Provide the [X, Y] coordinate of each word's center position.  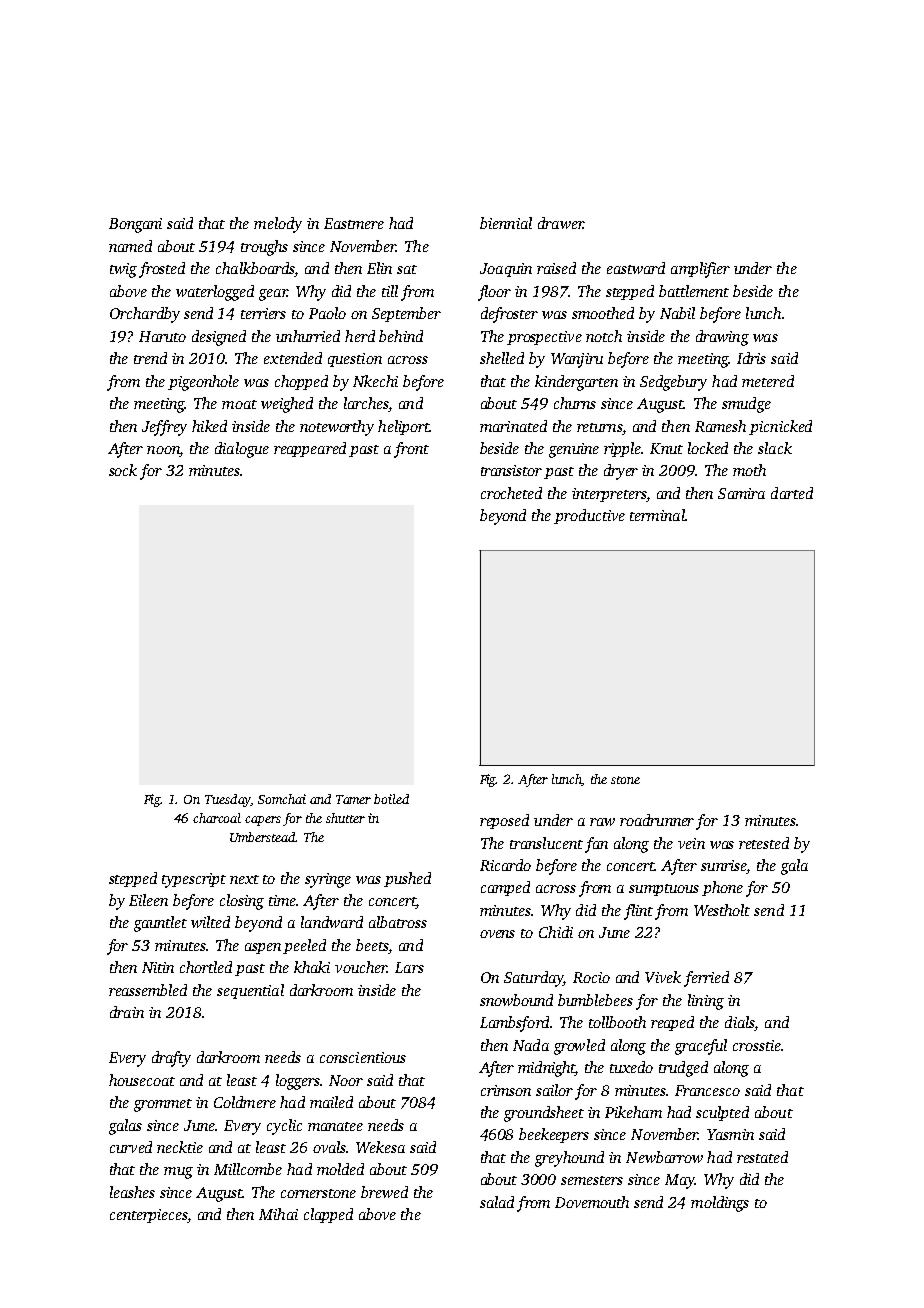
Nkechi [375, 381]
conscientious [363, 1057]
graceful [701, 1047]
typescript [194, 880]
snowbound [516, 1000]
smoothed [603, 313]
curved [131, 1147]
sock [123, 470]
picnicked [780, 427]
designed [219, 338]
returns [599, 427]
